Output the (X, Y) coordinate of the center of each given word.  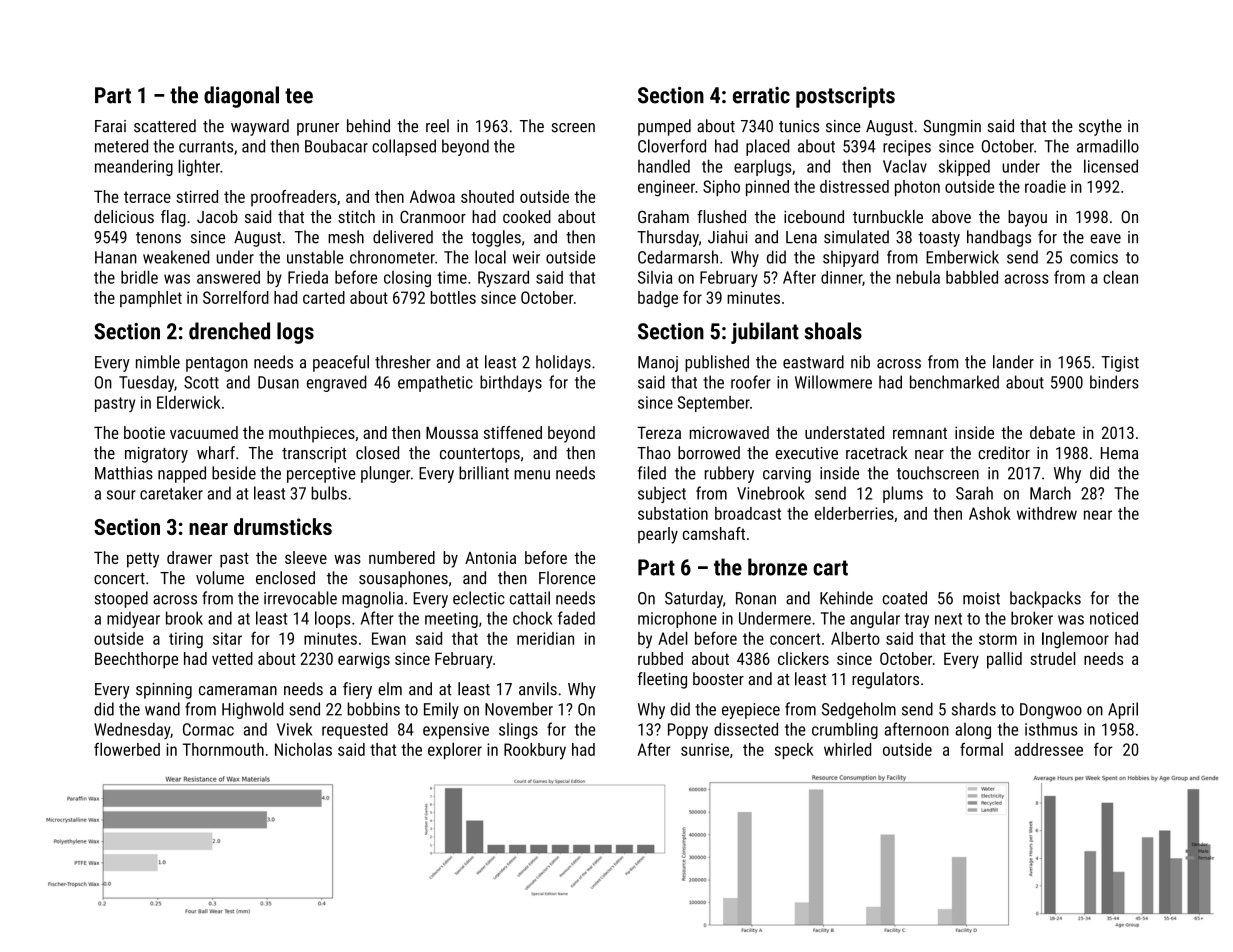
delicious (124, 216)
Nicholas (303, 749)
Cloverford (672, 146)
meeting (451, 620)
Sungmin (952, 128)
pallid (1004, 660)
